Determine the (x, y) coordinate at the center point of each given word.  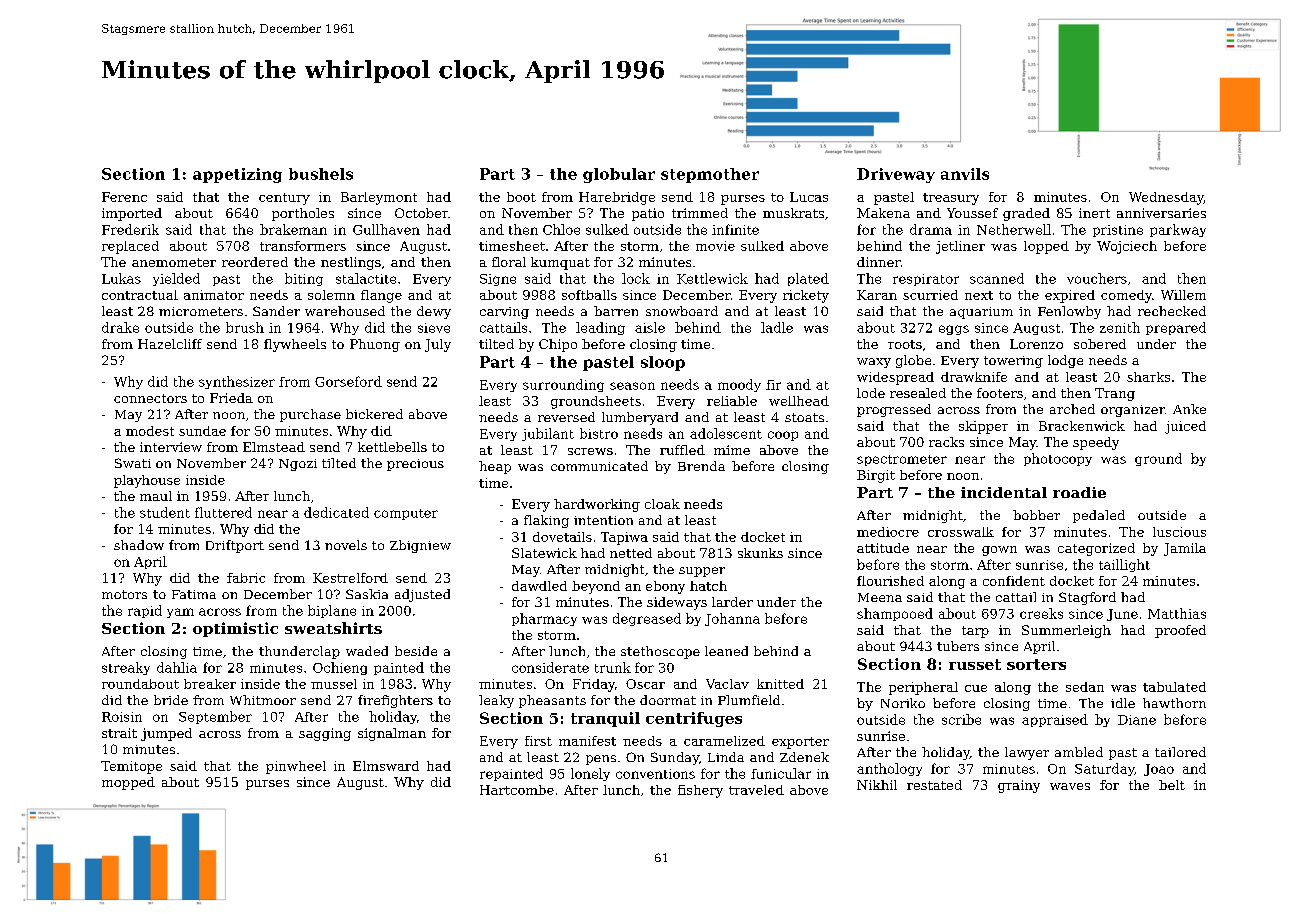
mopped (128, 783)
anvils (965, 174)
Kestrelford (350, 578)
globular (619, 175)
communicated (599, 466)
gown (999, 551)
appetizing (237, 175)
